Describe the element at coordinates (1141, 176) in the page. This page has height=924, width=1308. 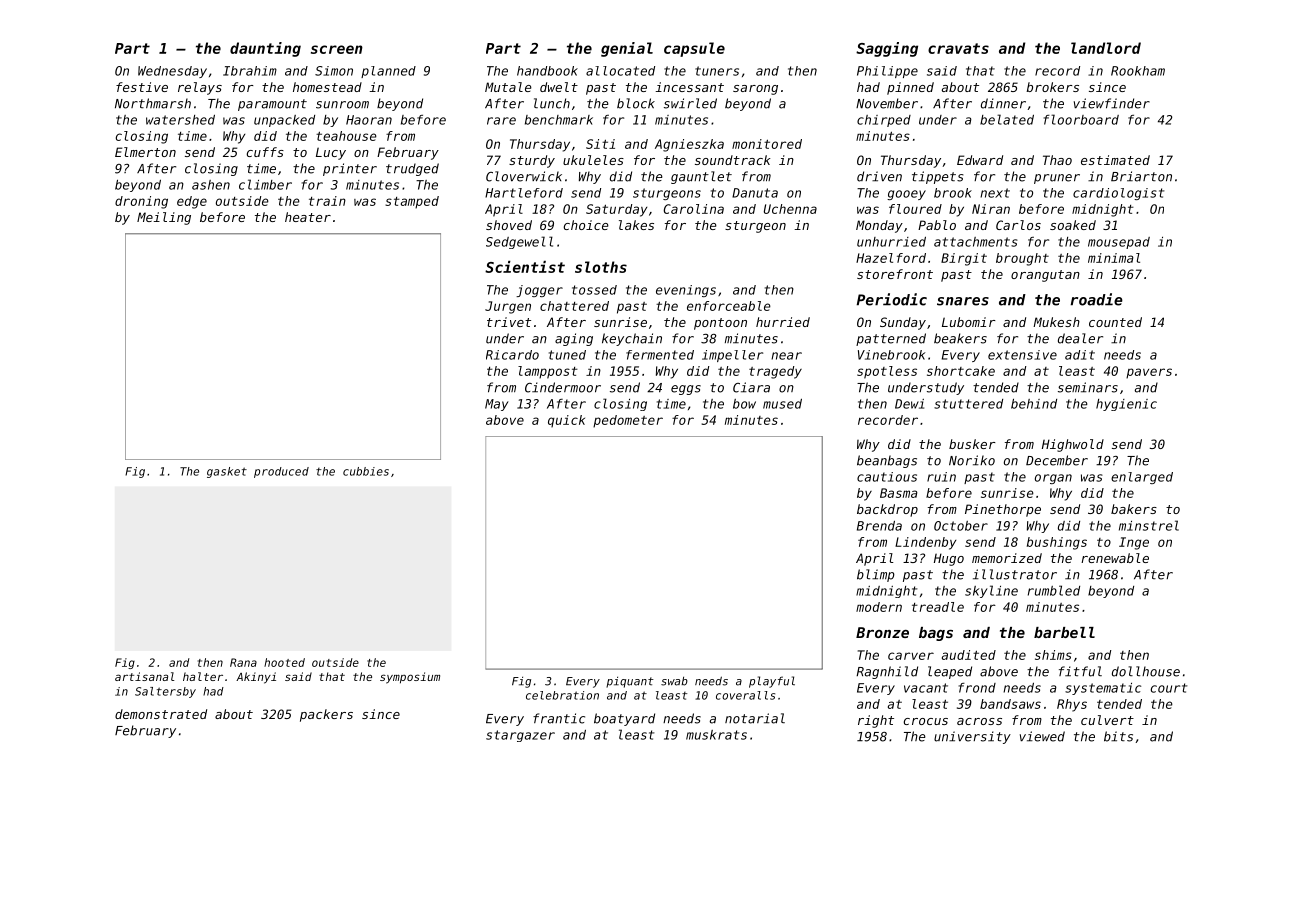
I see `Briarton` at that location.
